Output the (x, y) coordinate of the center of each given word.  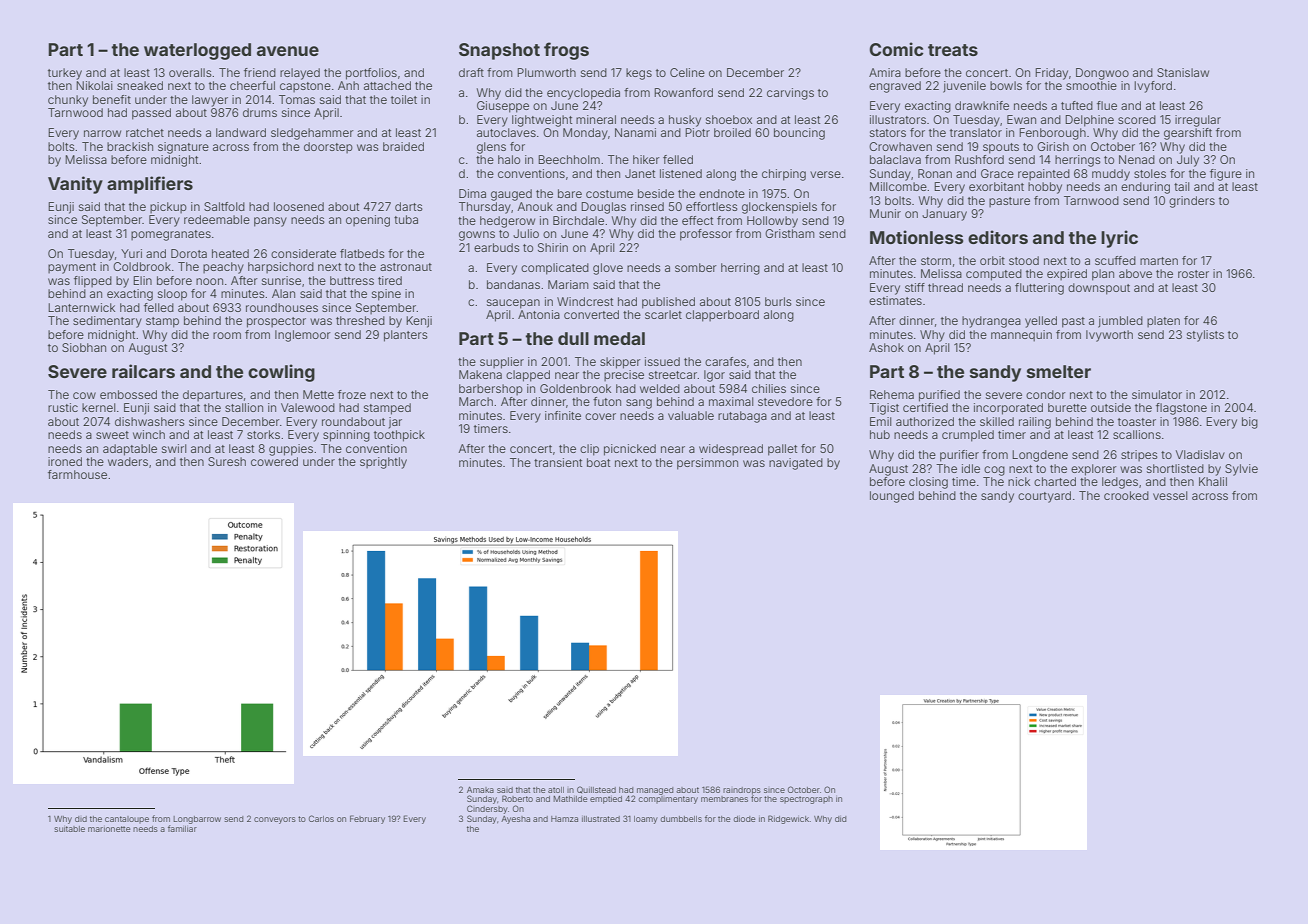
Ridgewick (789, 819)
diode (744, 819)
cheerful (252, 85)
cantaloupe (127, 820)
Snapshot (499, 51)
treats (953, 50)
